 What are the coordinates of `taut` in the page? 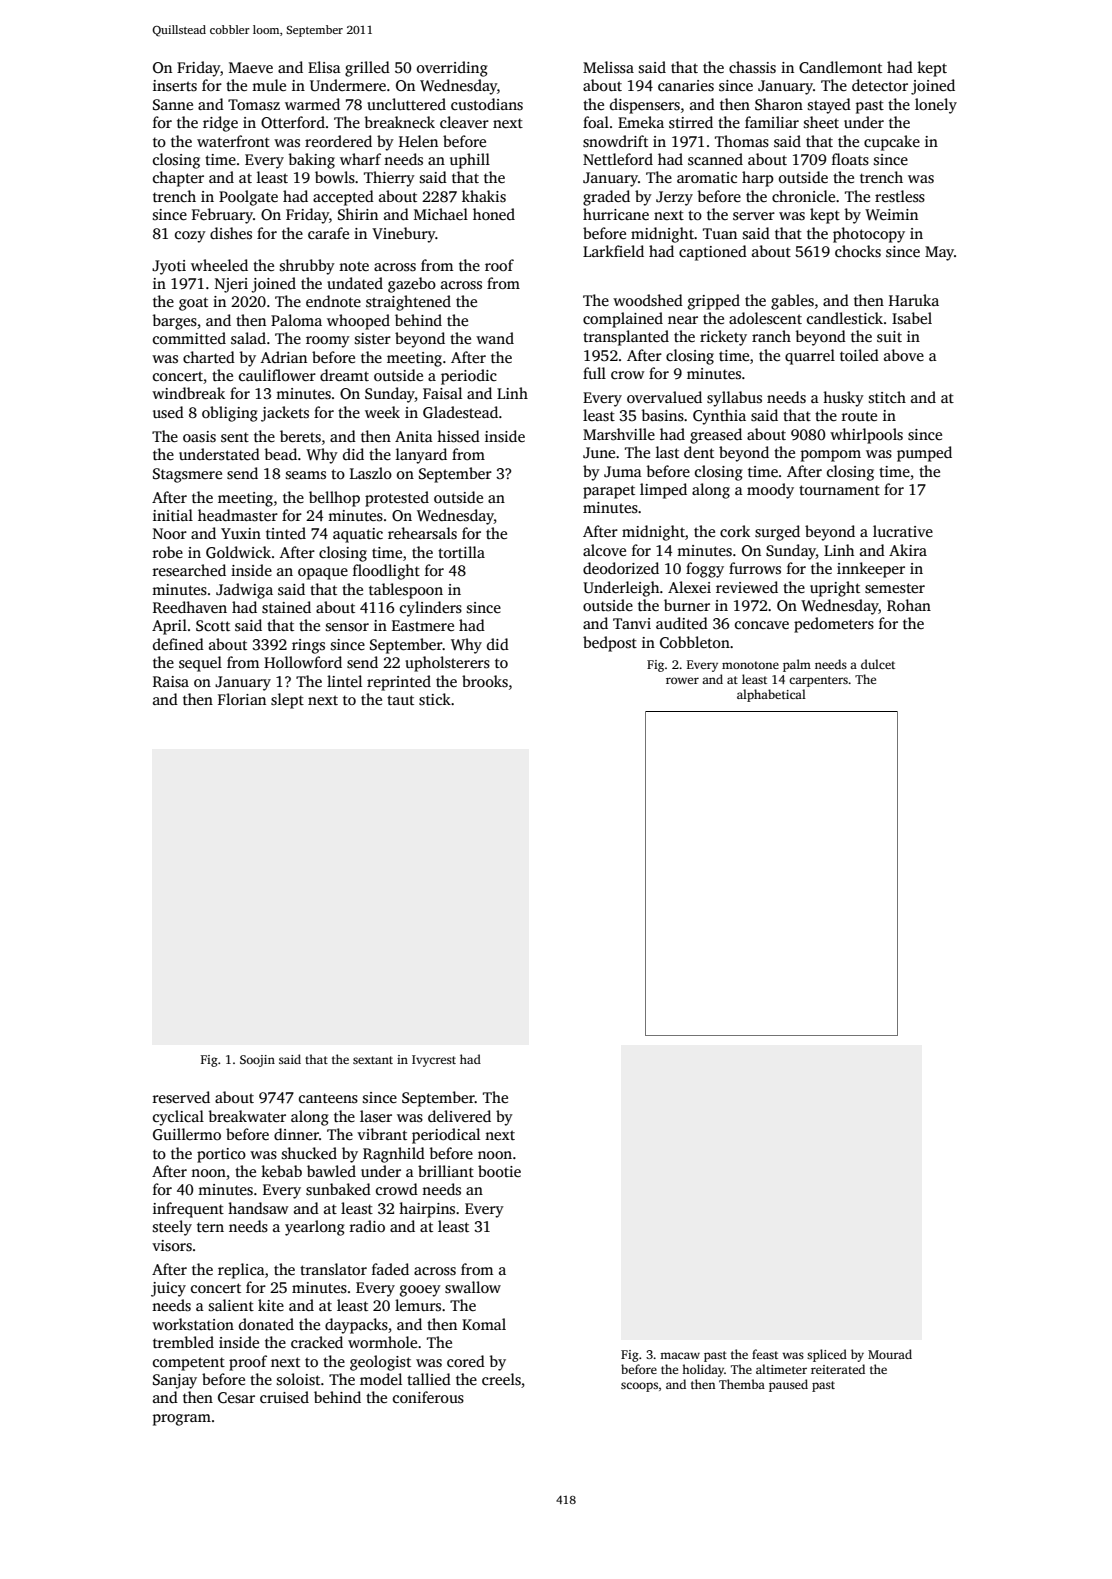 It's located at (400, 700).
